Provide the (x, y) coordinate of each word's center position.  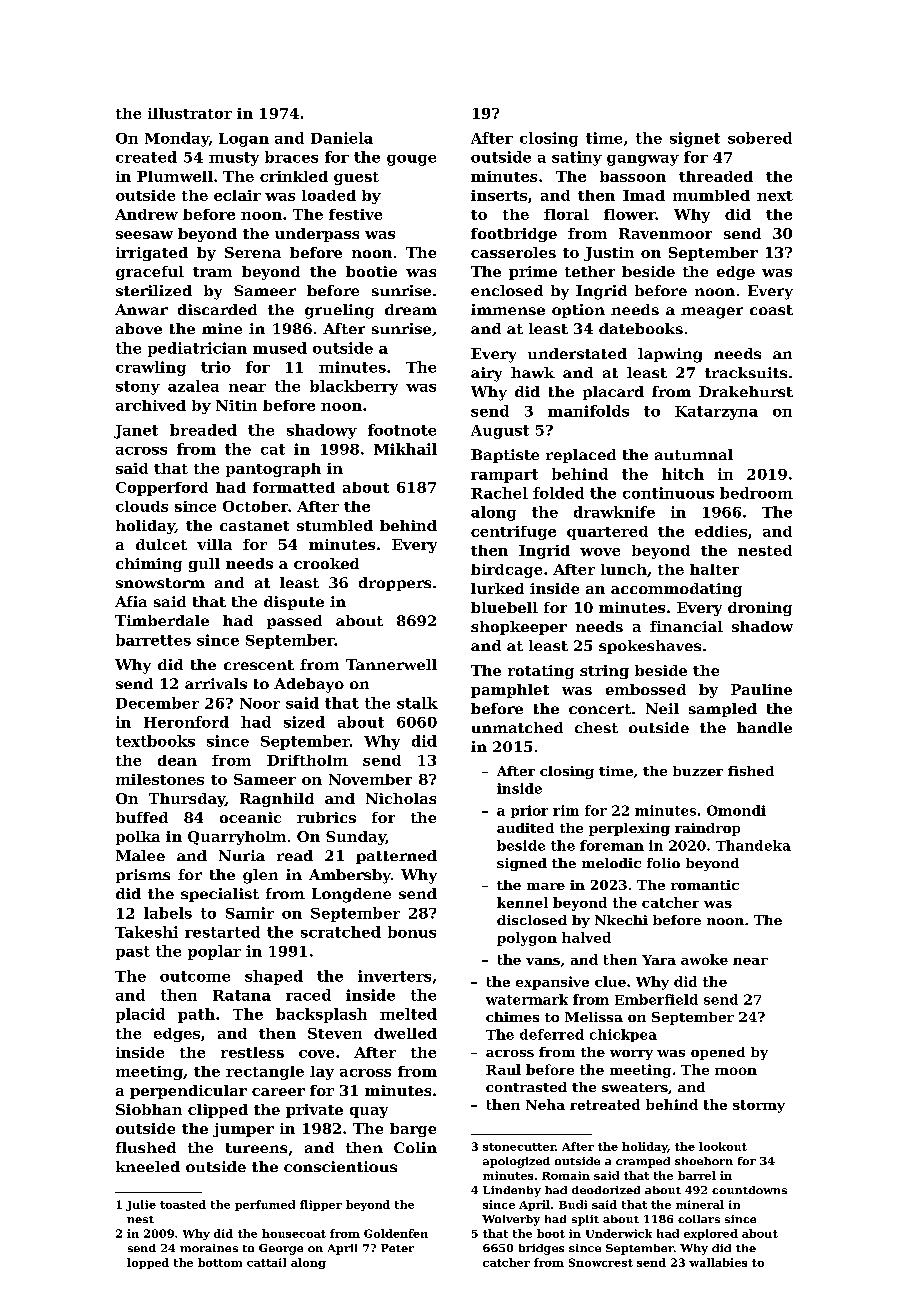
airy (486, 374)
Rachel (499, 493)
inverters (394, 976)
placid (140, 1015)
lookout (723, 1146)
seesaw (144, 235)
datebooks (641, 328)
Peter (397, 1248)
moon (736, 1071)
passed (294, 622)
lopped (148, 1263)
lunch (624, 569)
